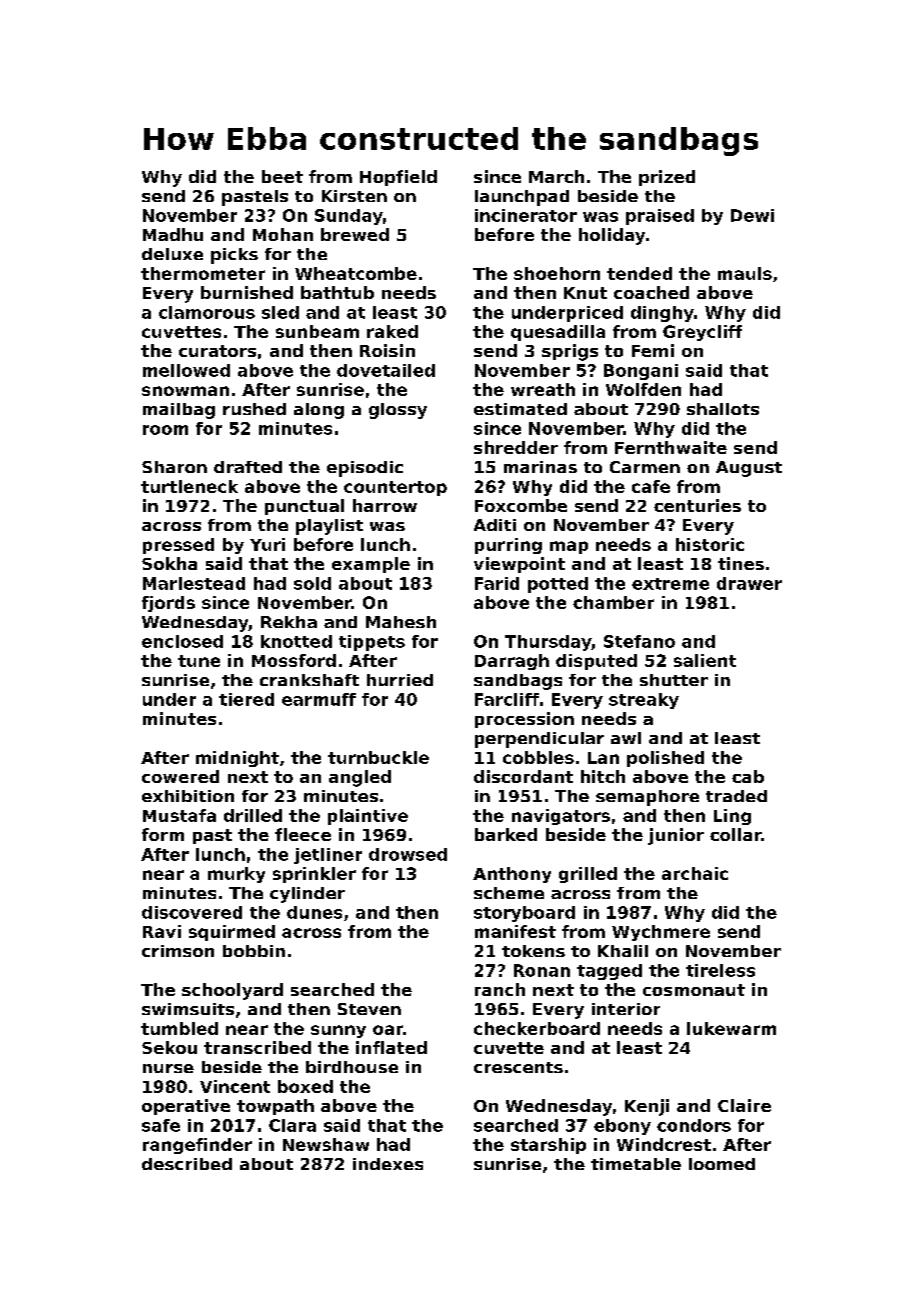 The image size is (924, 1314). Describe the element at coordinates (187, 1164) in the image. I see `described` at that location.
